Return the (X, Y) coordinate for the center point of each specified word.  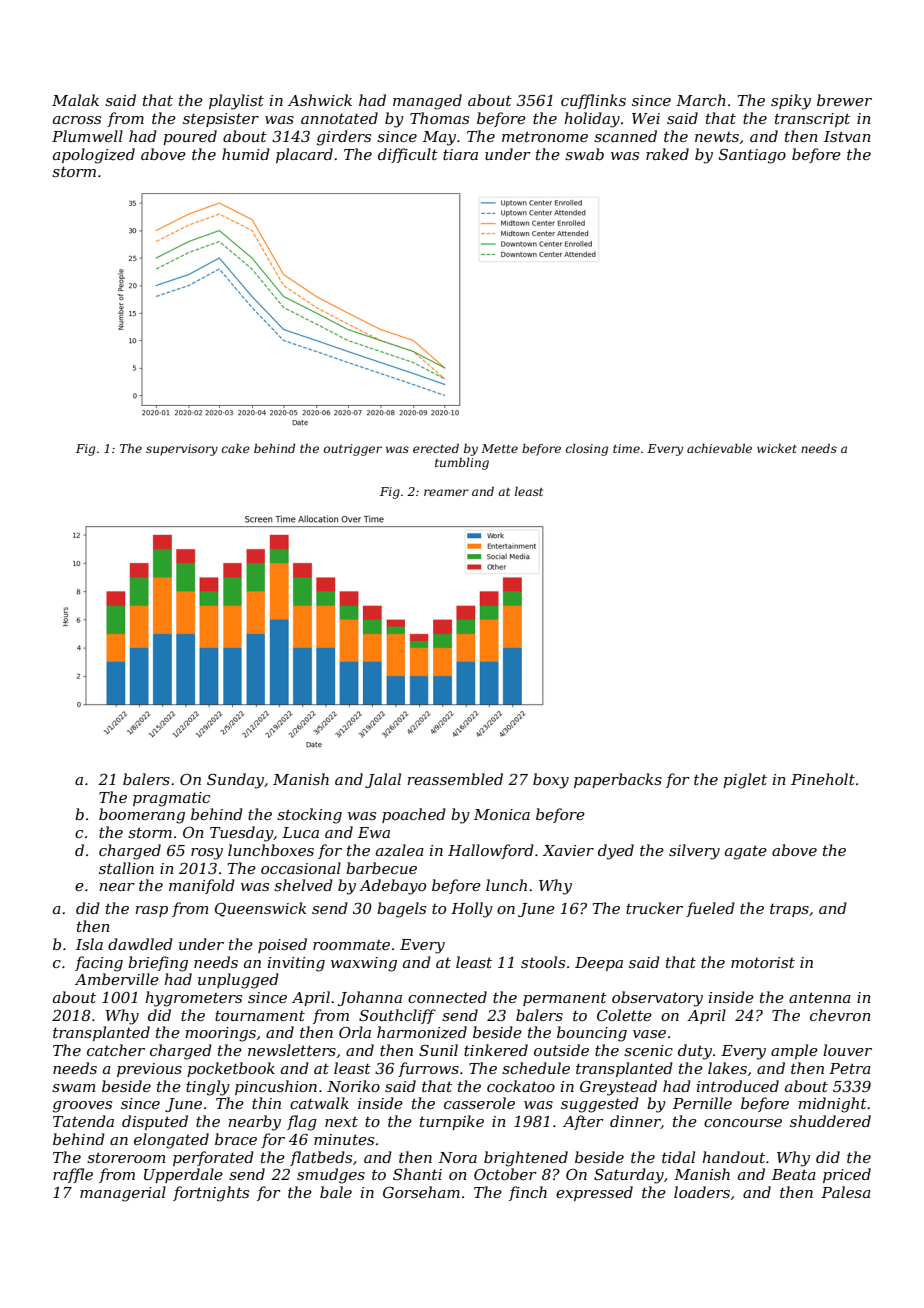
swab (584, 154)
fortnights (211, 1194)
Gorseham (421, 1192)
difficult (408, 155)
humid (246, 154)
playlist (236, 102)
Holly (472, 910)
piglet (745, 781)
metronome (545, 136)
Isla (89, 944)
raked (667, 154)
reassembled (455, 779)
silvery (694, 852)
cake (236, 448)
